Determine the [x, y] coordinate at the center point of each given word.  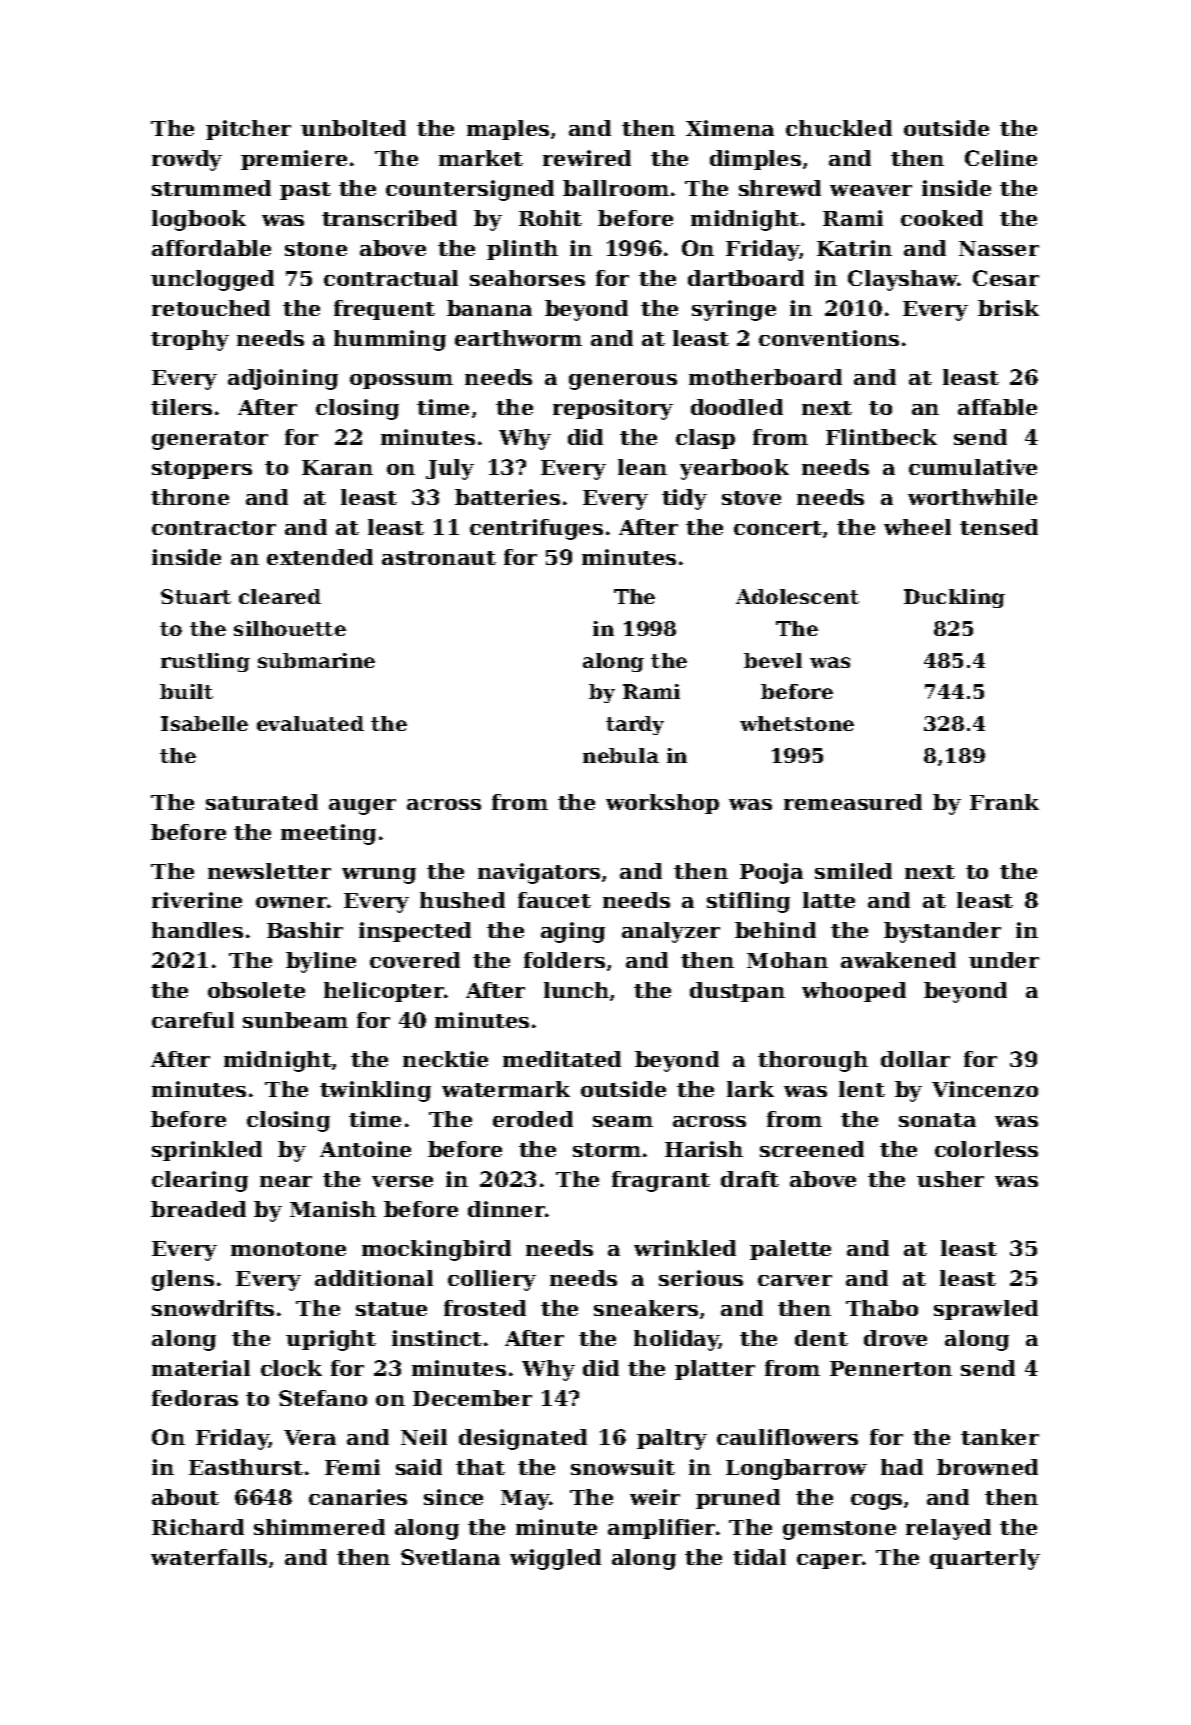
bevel [773, 660]
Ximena [730, 128]
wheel [917, 527]
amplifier [661, 1529]
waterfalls [209, 1557]
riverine [197, 900]
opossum [401, 381]
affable [997, 407]
